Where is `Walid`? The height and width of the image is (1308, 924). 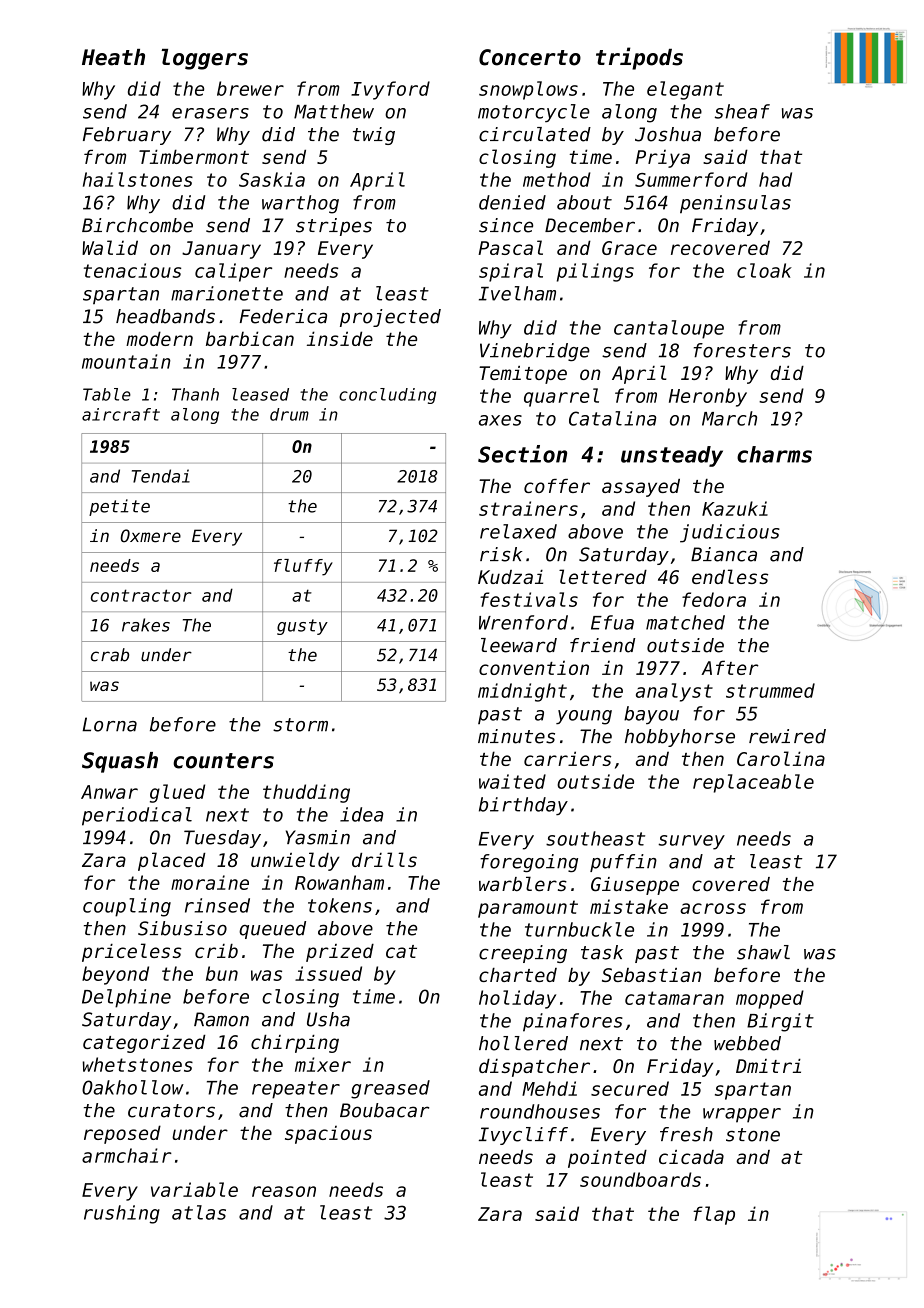 Walid is located at coordinates (110, 247).
